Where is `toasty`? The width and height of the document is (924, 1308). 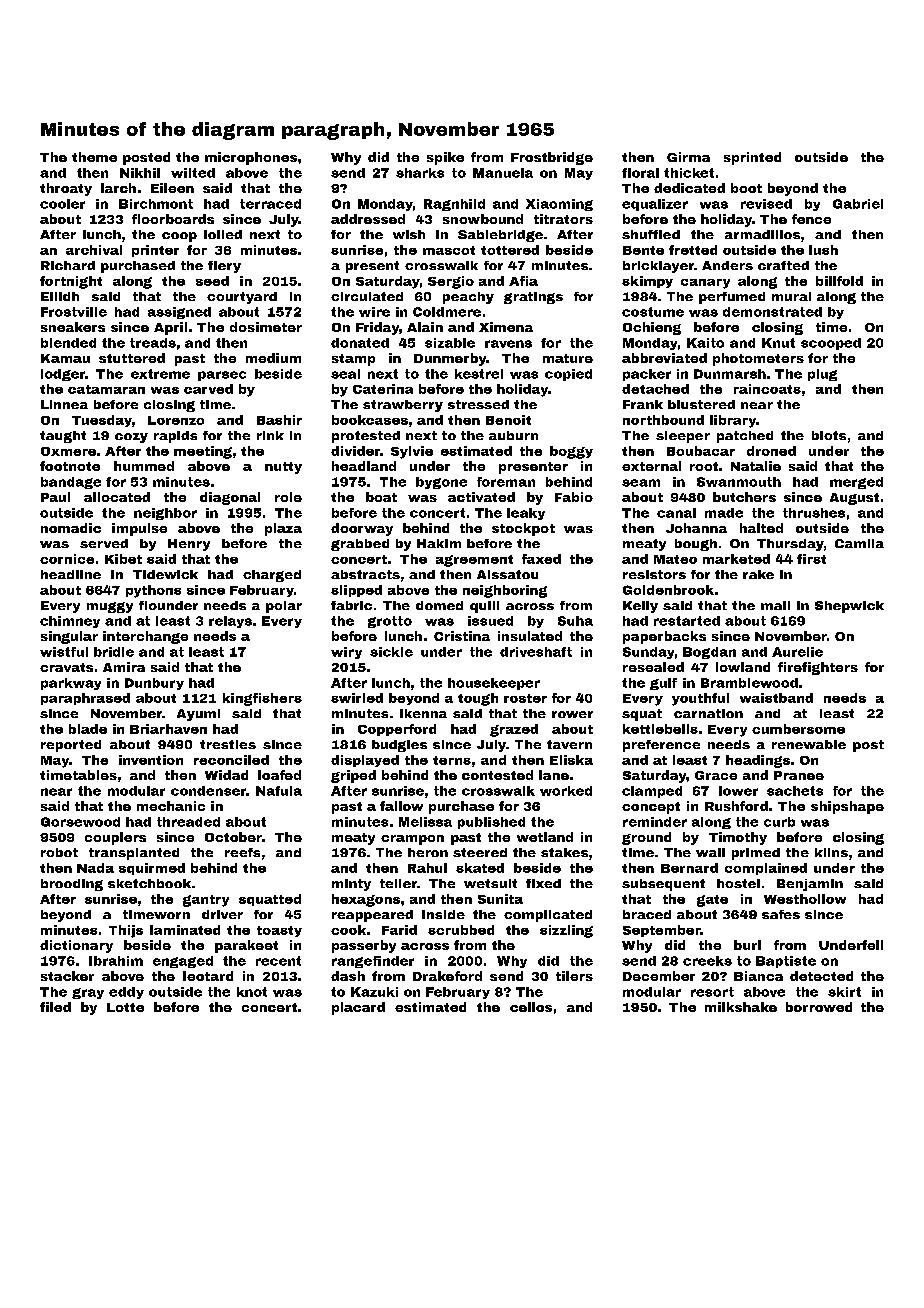 toasty is located at coordinates (279, 931).
